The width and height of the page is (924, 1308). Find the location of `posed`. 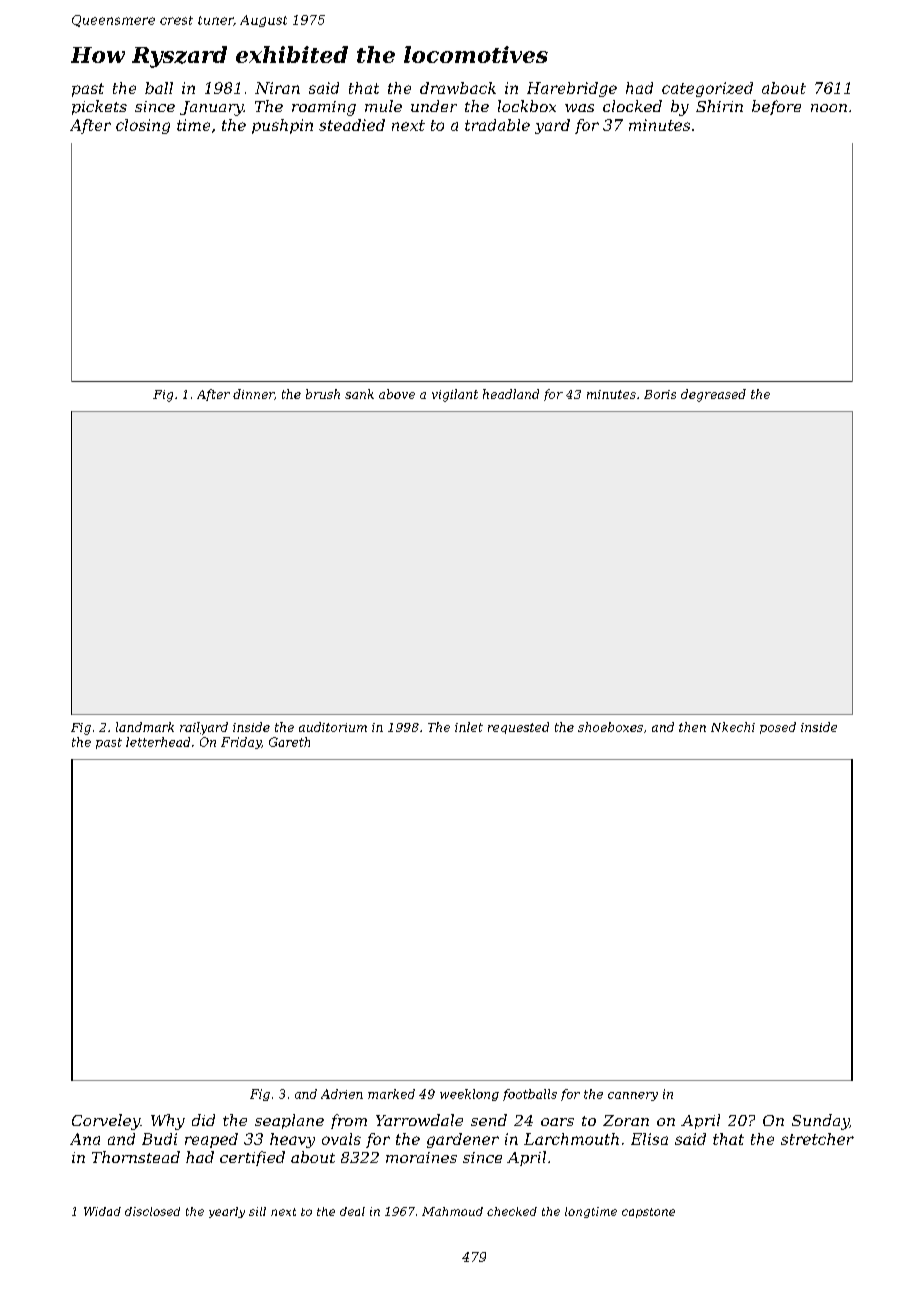

posed is located at coordinates (778, 728).
